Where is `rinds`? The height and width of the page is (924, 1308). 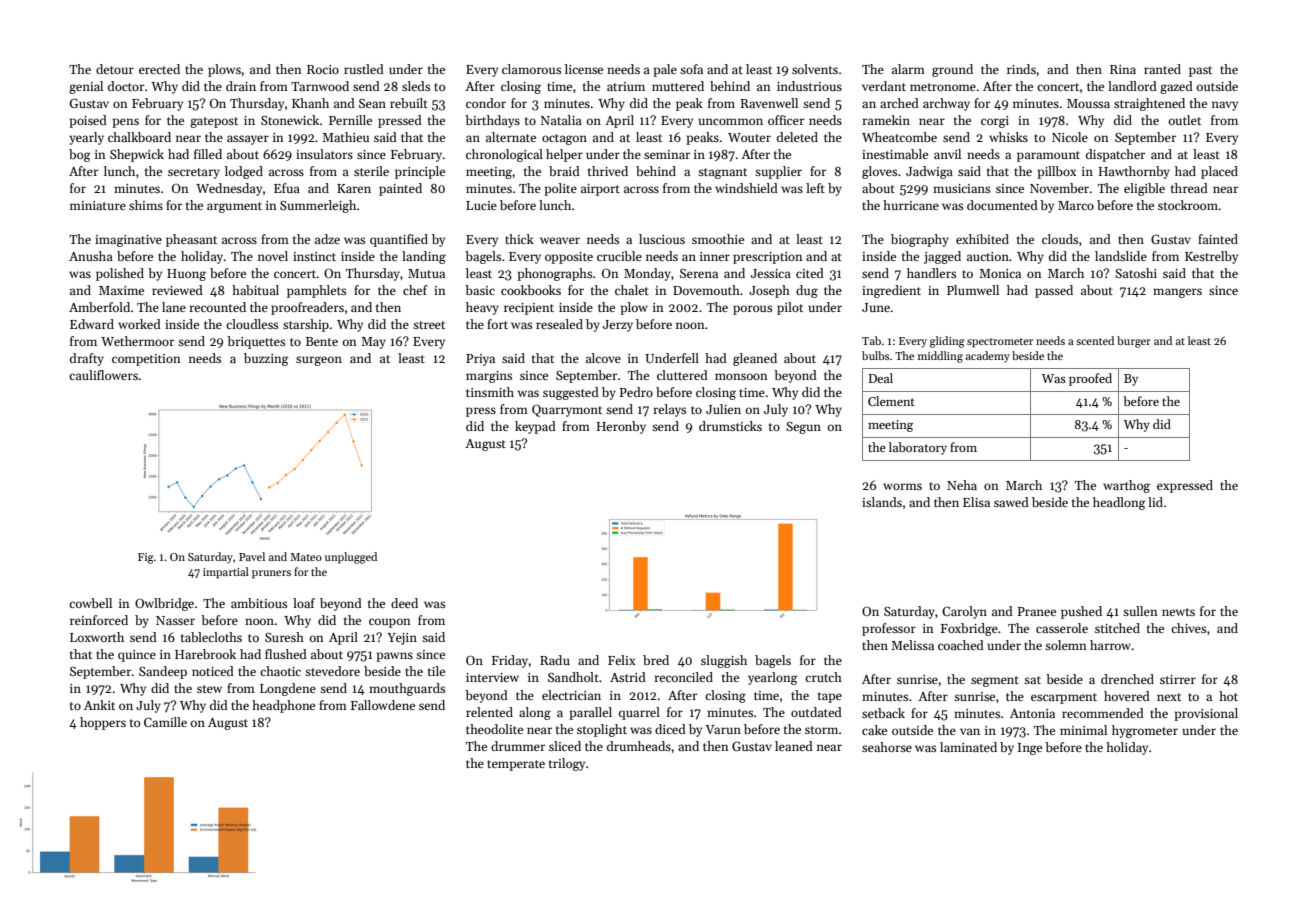
rinds is located at coordinates (1021, 69).
